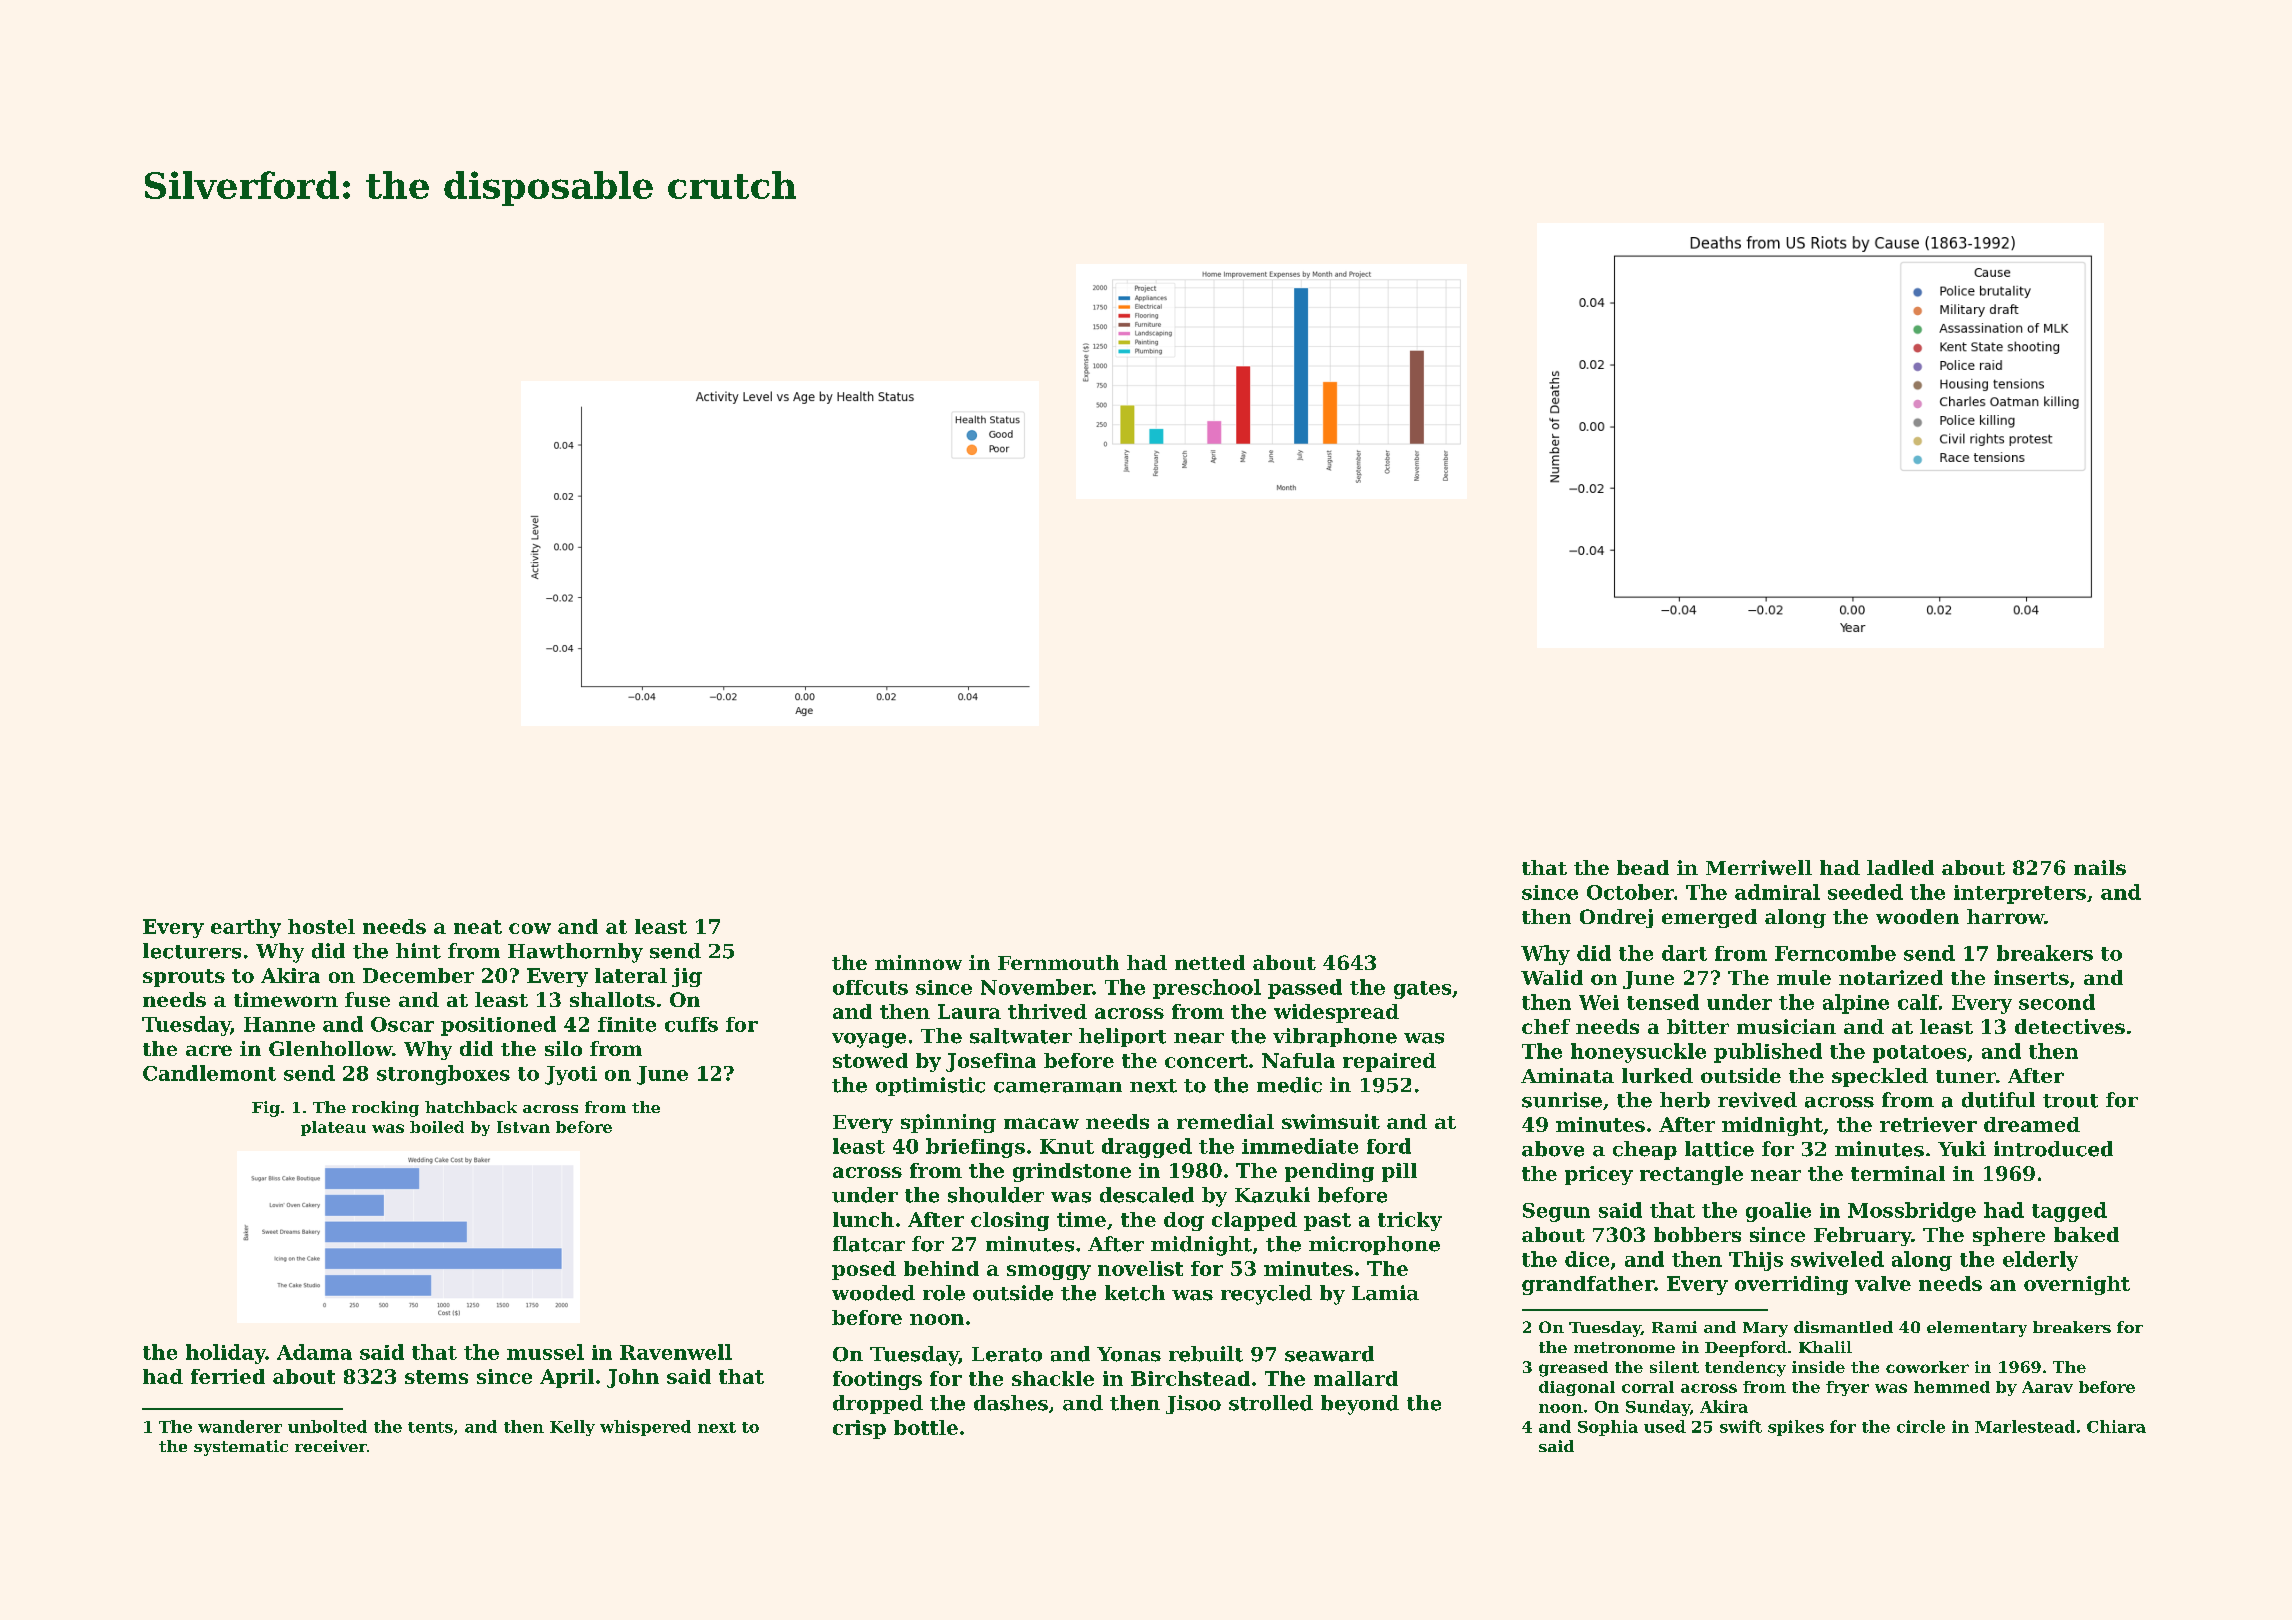 This screenshot has width=2292, height=1620. I want to click on ladled, so click(1900, 867).
